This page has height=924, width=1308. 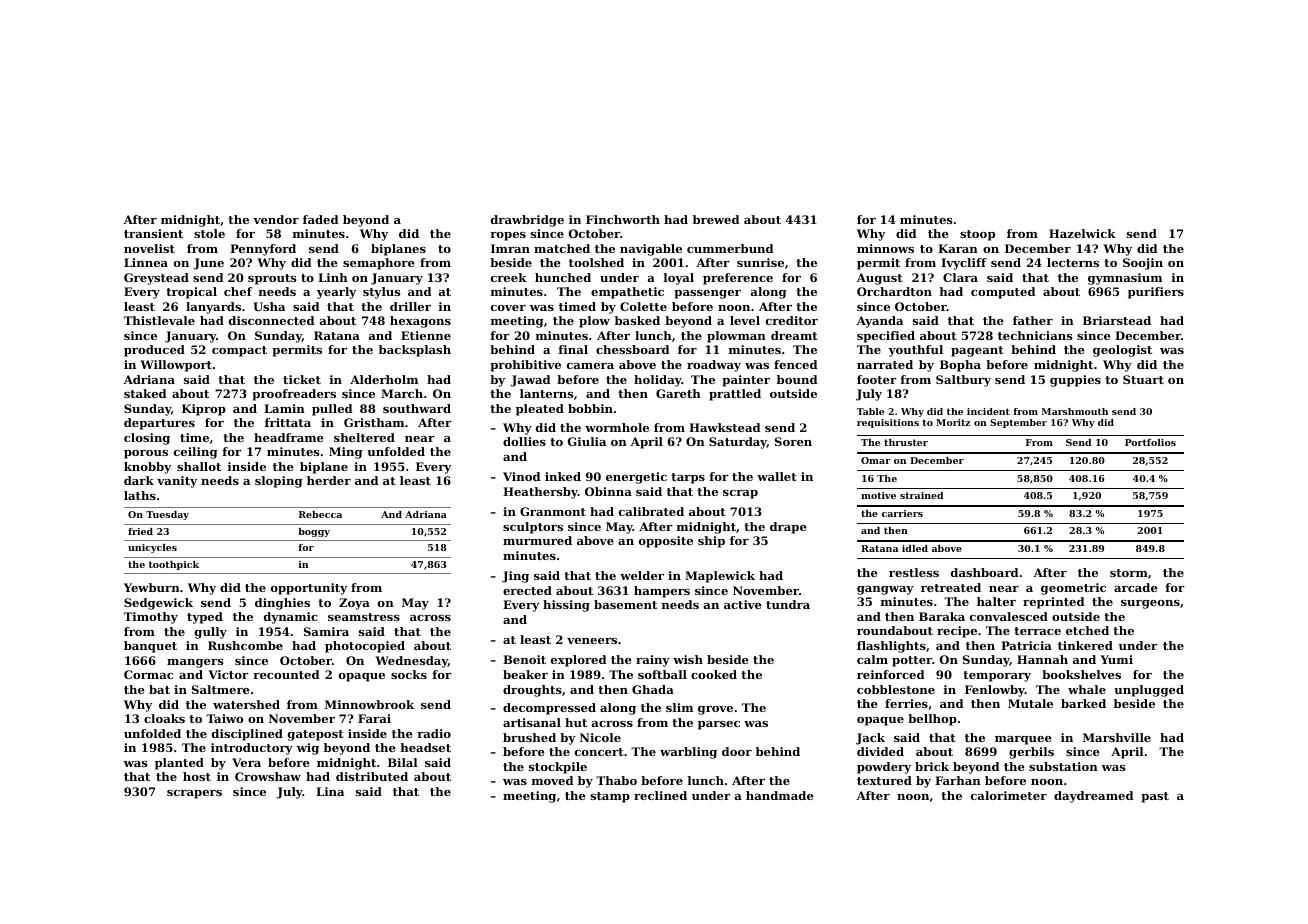 What do you see at coordinates (1082, 233) in the page?
I see `Hazelwick` at bounding box center [1082, 233].
